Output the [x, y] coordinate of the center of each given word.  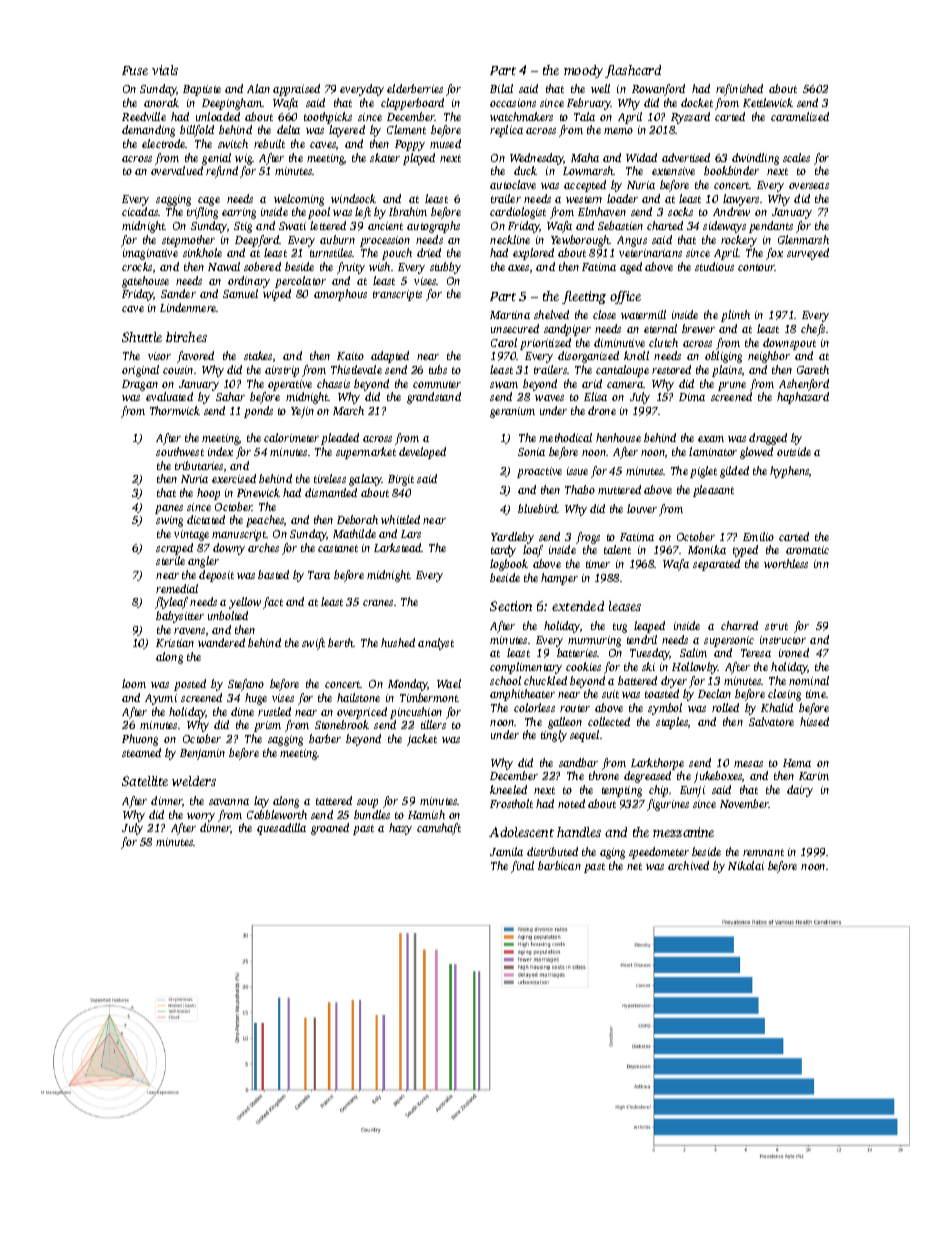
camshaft [439, 829]
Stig [243, 227]
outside [794, 451]
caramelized [800, 116]
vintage [191, 535]
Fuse [135, 70]
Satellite [145, 781]
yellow [245, 603]
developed [422, 453]
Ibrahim [408, 211]
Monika [707, 549]
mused [445, 143]
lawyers [741, 200]
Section [511, 606]
